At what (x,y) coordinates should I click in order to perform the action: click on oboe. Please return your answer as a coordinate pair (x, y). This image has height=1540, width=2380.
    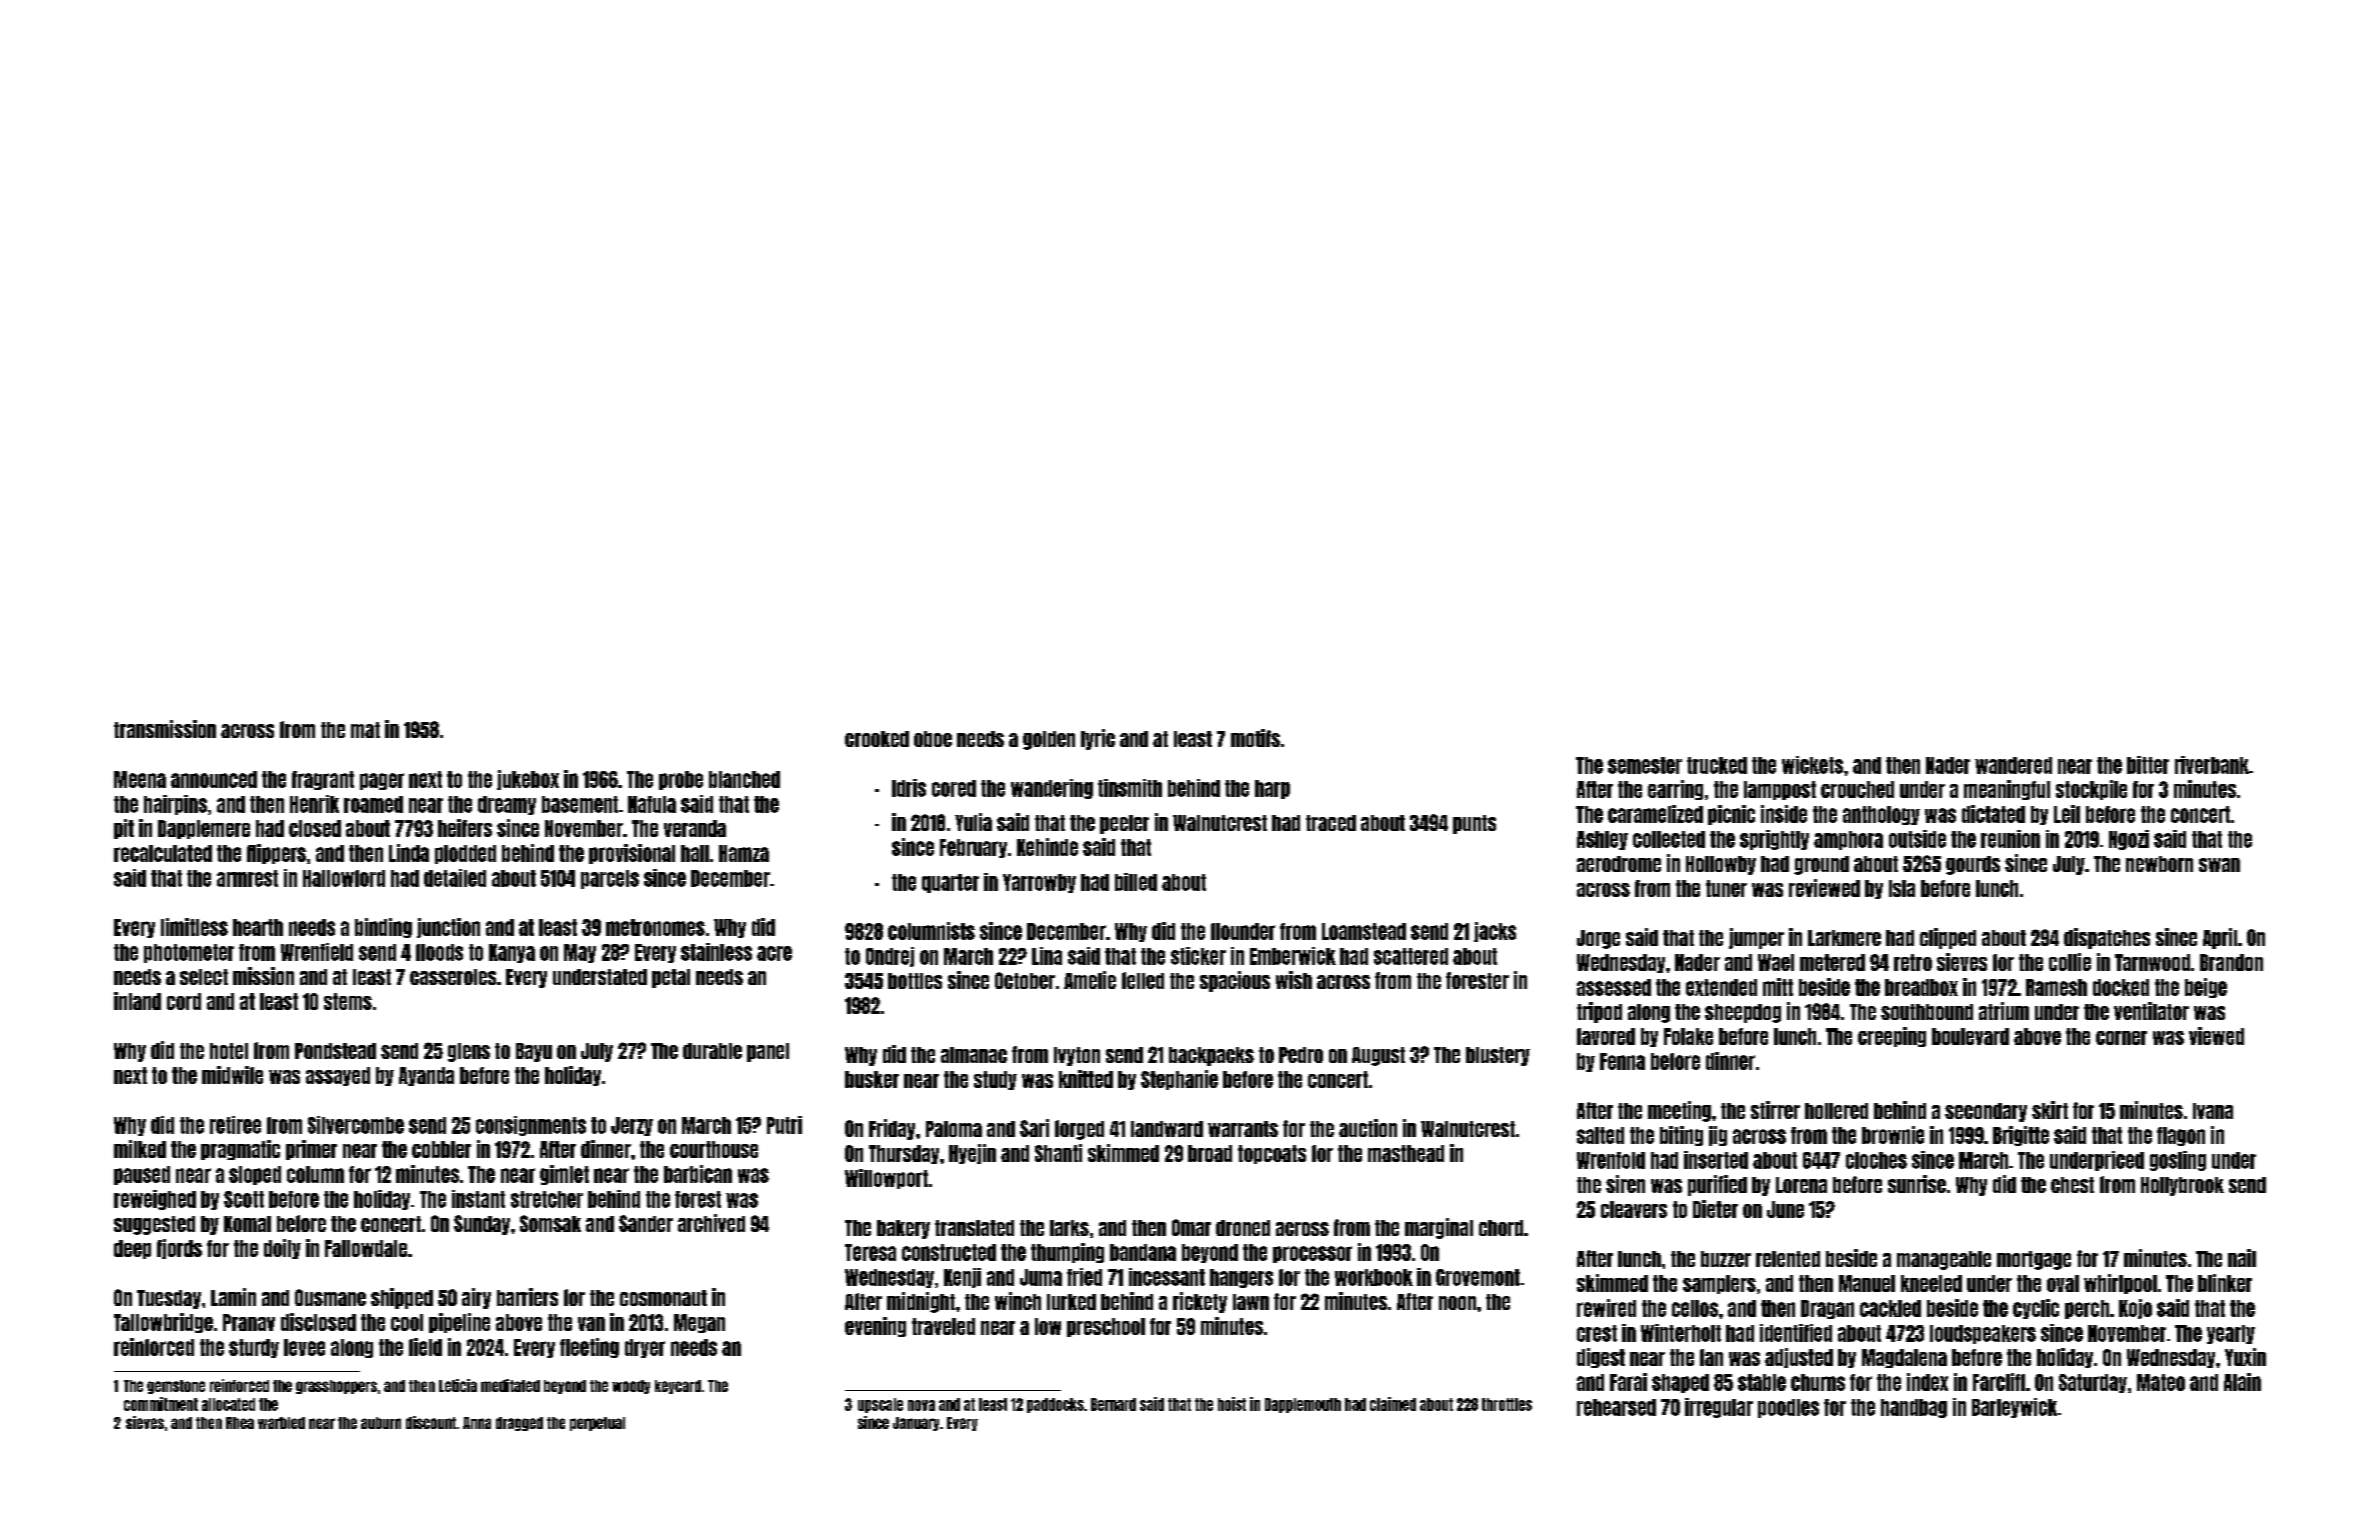
    Looking at the image, I should click on (933, 739).
